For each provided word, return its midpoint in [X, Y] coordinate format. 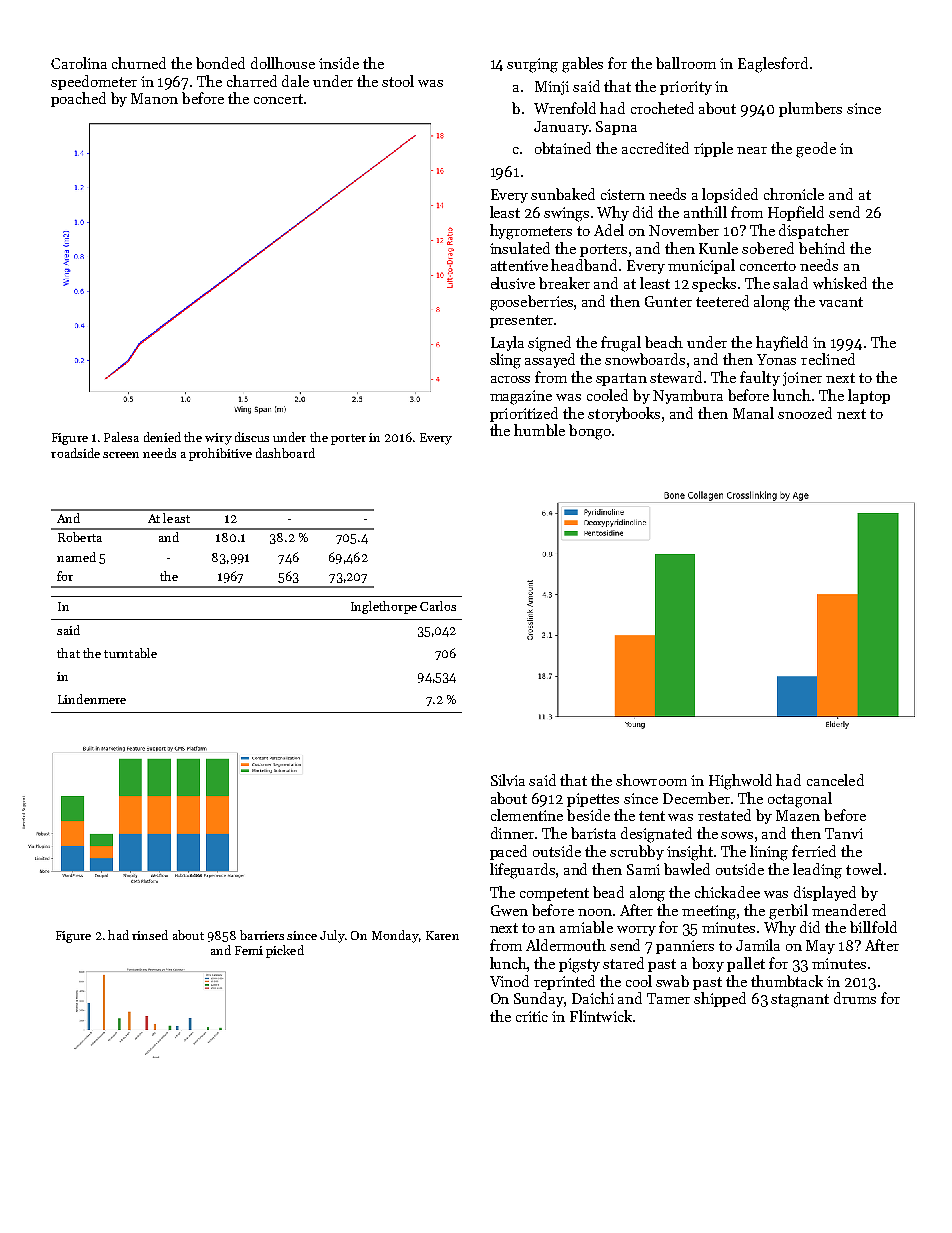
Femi [249, 950]
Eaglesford [773, 65]
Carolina [79, 63]
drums [855, 998]
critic [532, 1016]
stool [398, 81]
